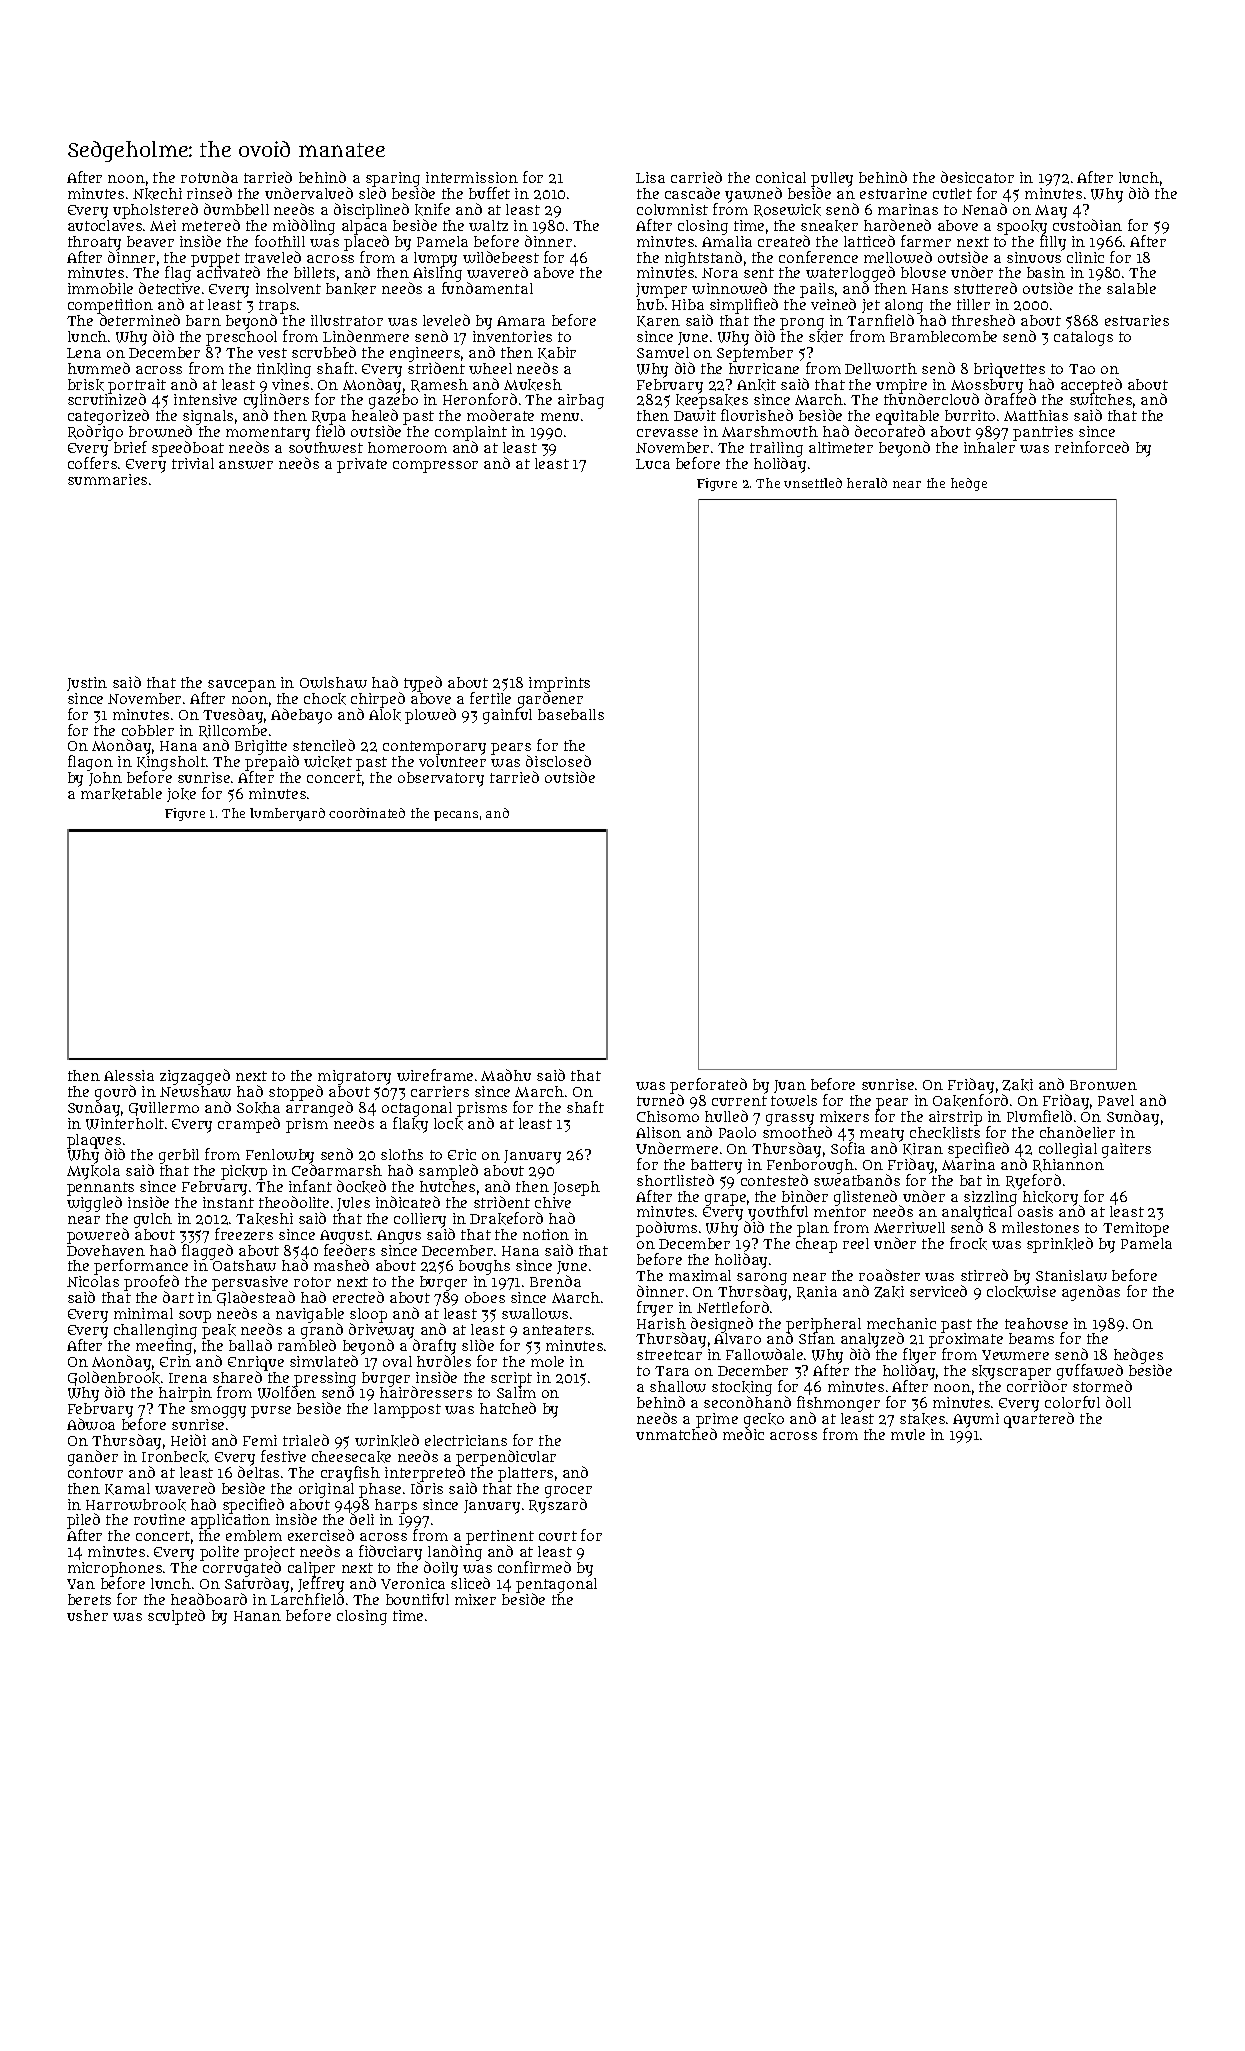  What do you see at coordinates (435, 467) in the screenshot?
I see `compressor` at bounding box center [435, 467].
